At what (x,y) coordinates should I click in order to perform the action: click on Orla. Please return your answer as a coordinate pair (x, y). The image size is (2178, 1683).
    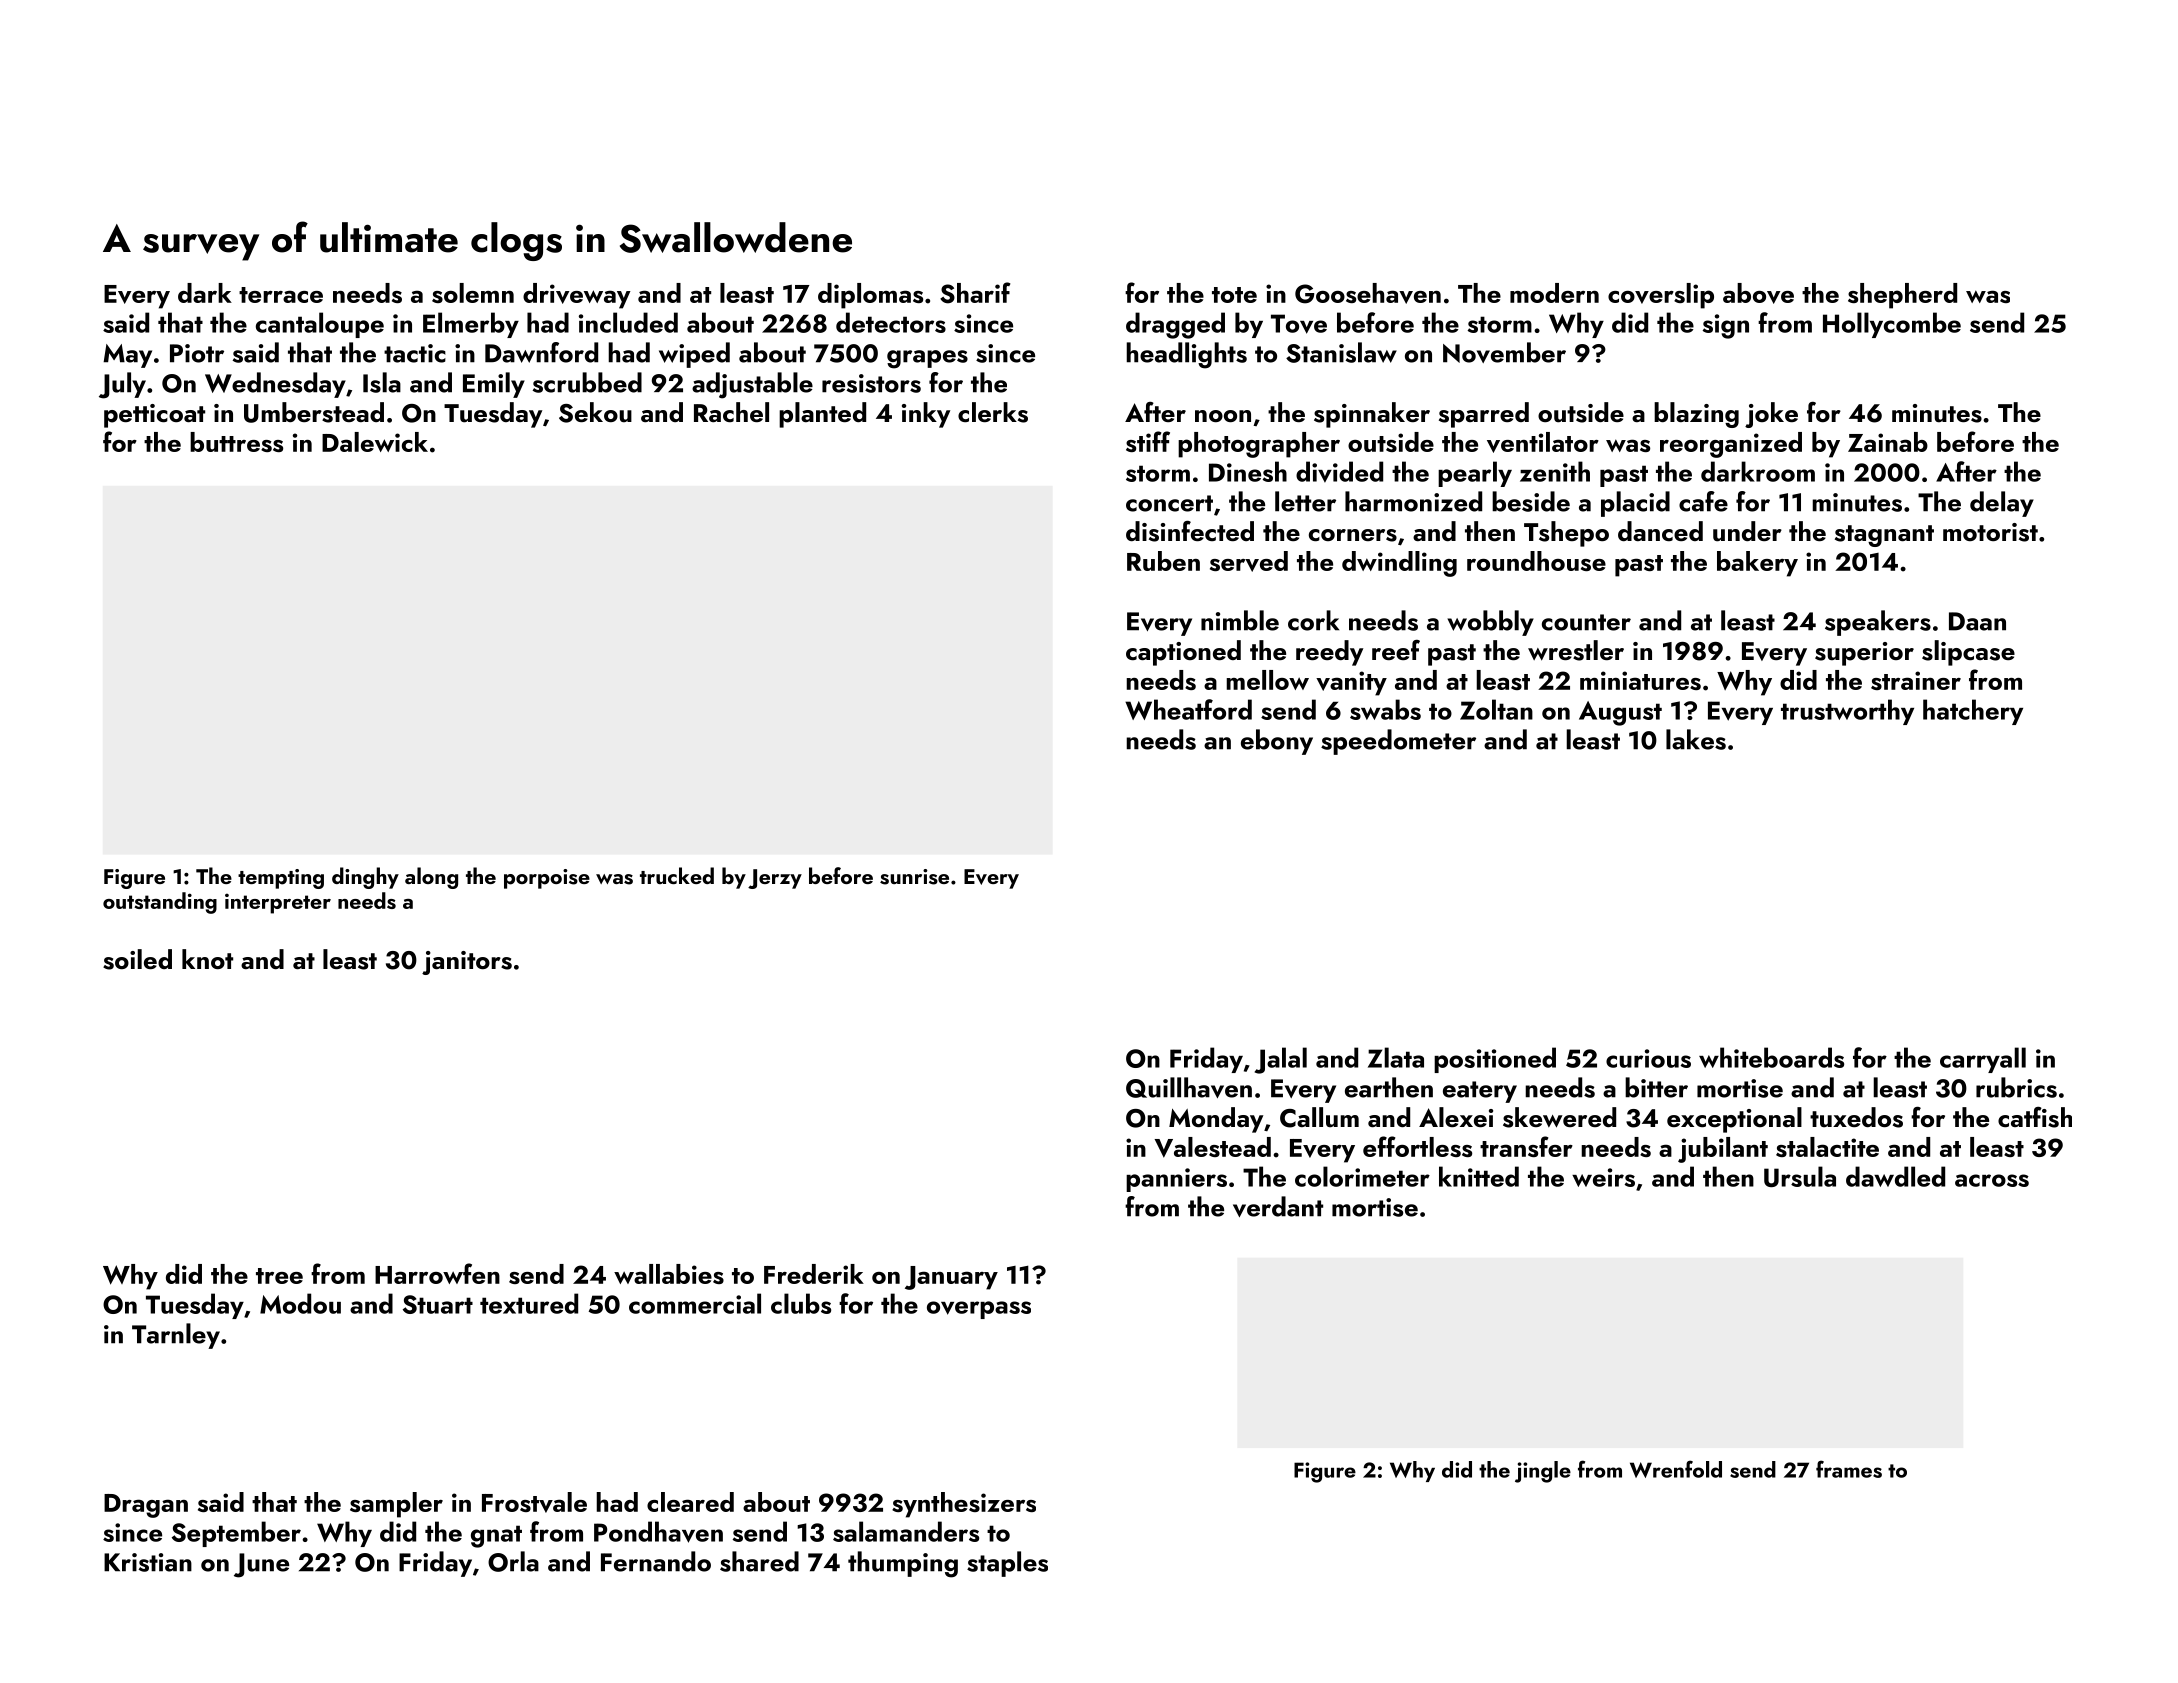
    Looking at the image, I should click on (513, 1561).
